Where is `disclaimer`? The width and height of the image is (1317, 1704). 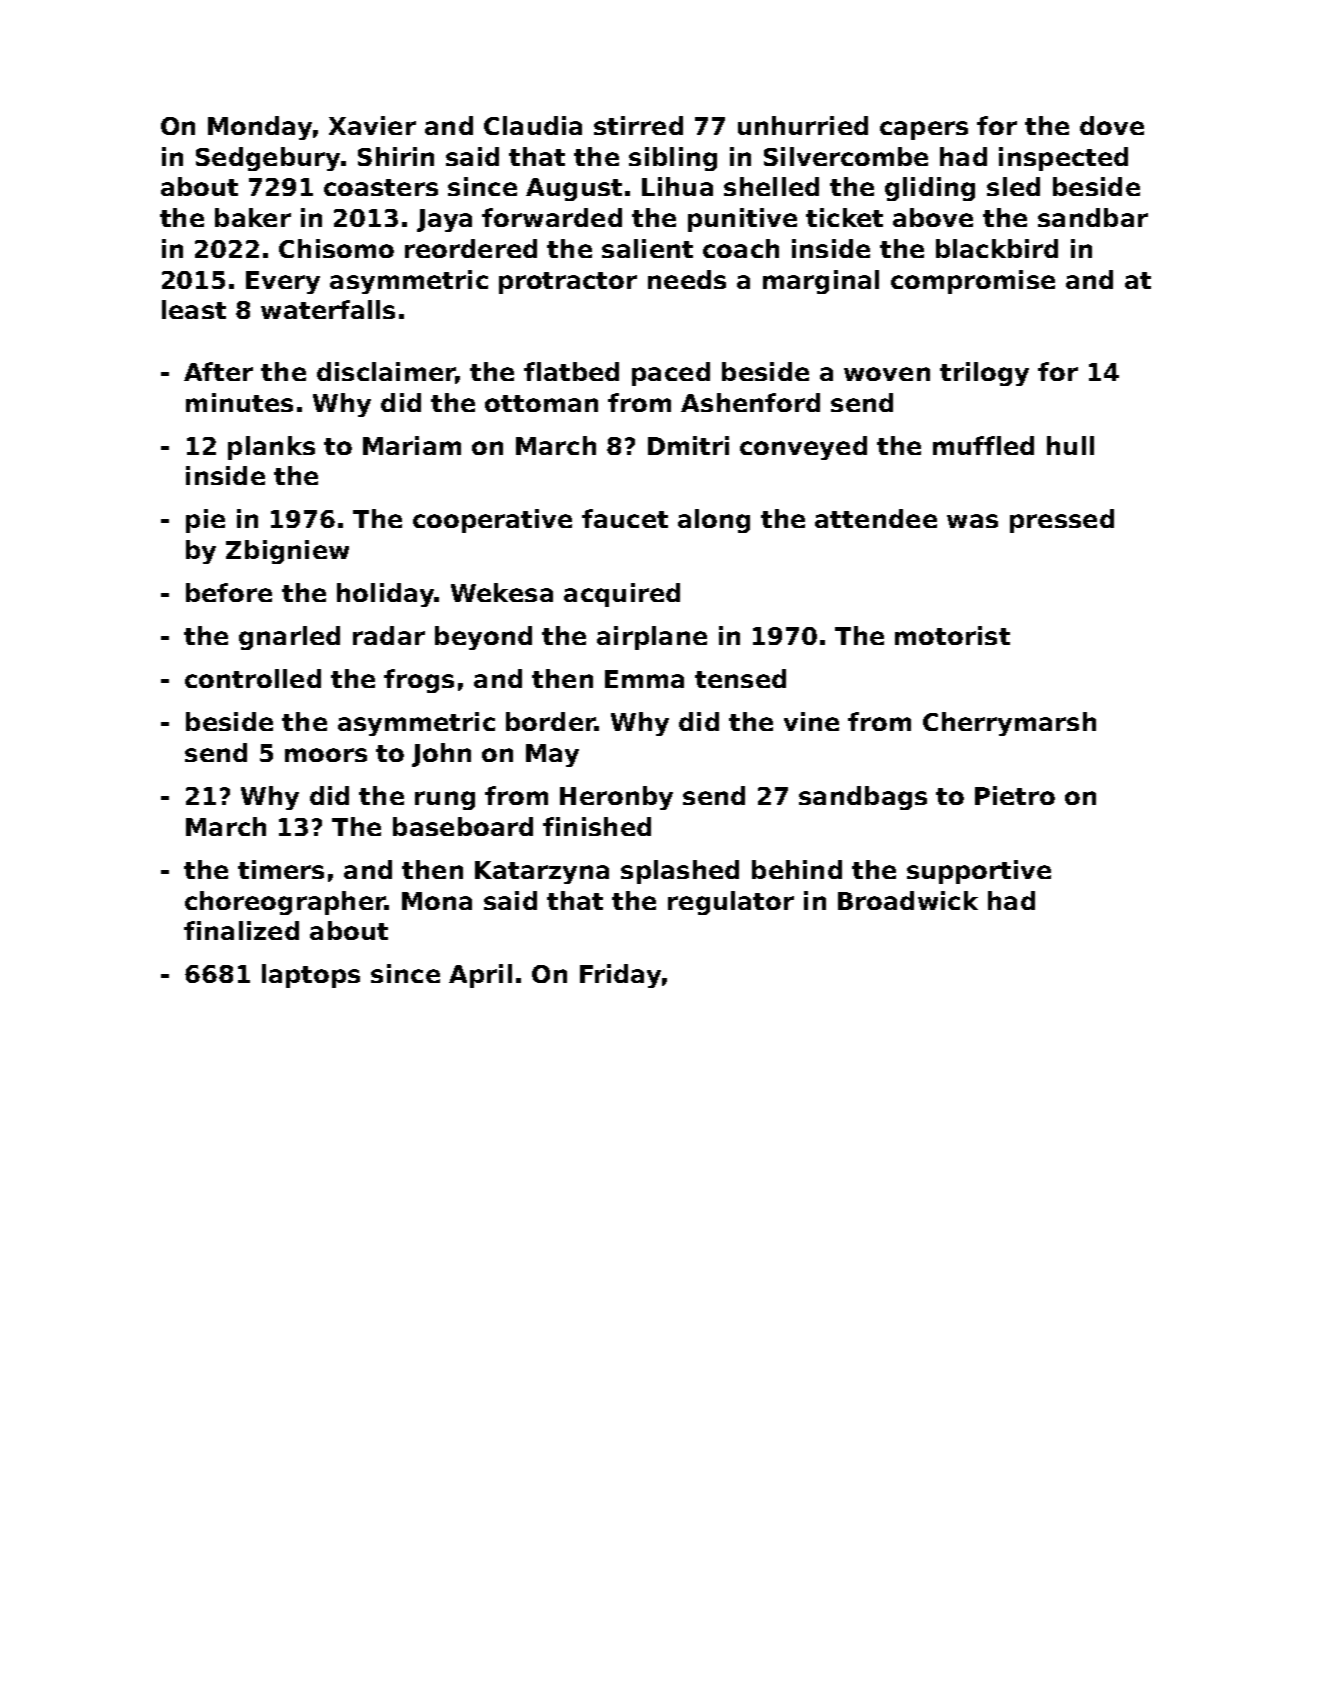 disclaimer is located at coordinates (386, 371).
